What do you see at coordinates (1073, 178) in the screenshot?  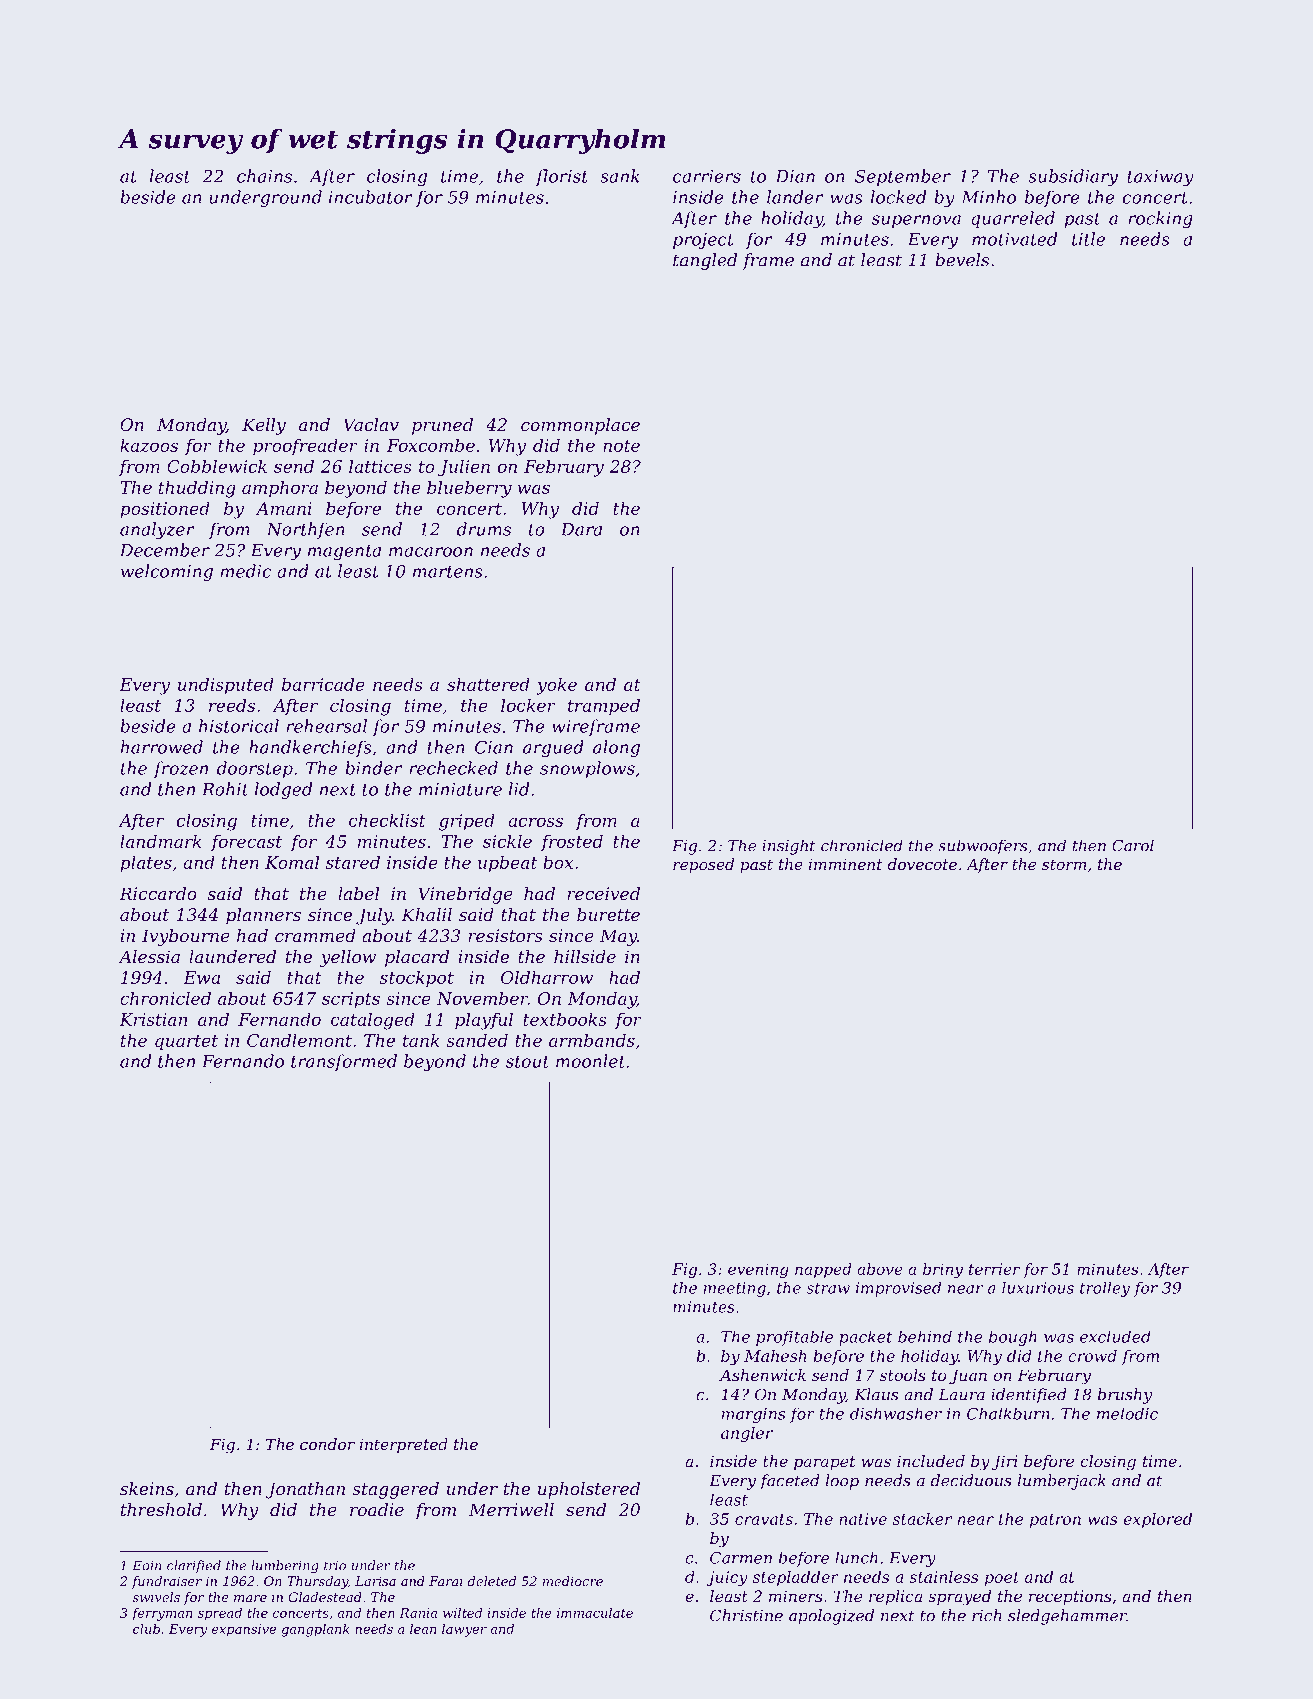 I see `subsidiary` at bounding box center [1073, 178].
